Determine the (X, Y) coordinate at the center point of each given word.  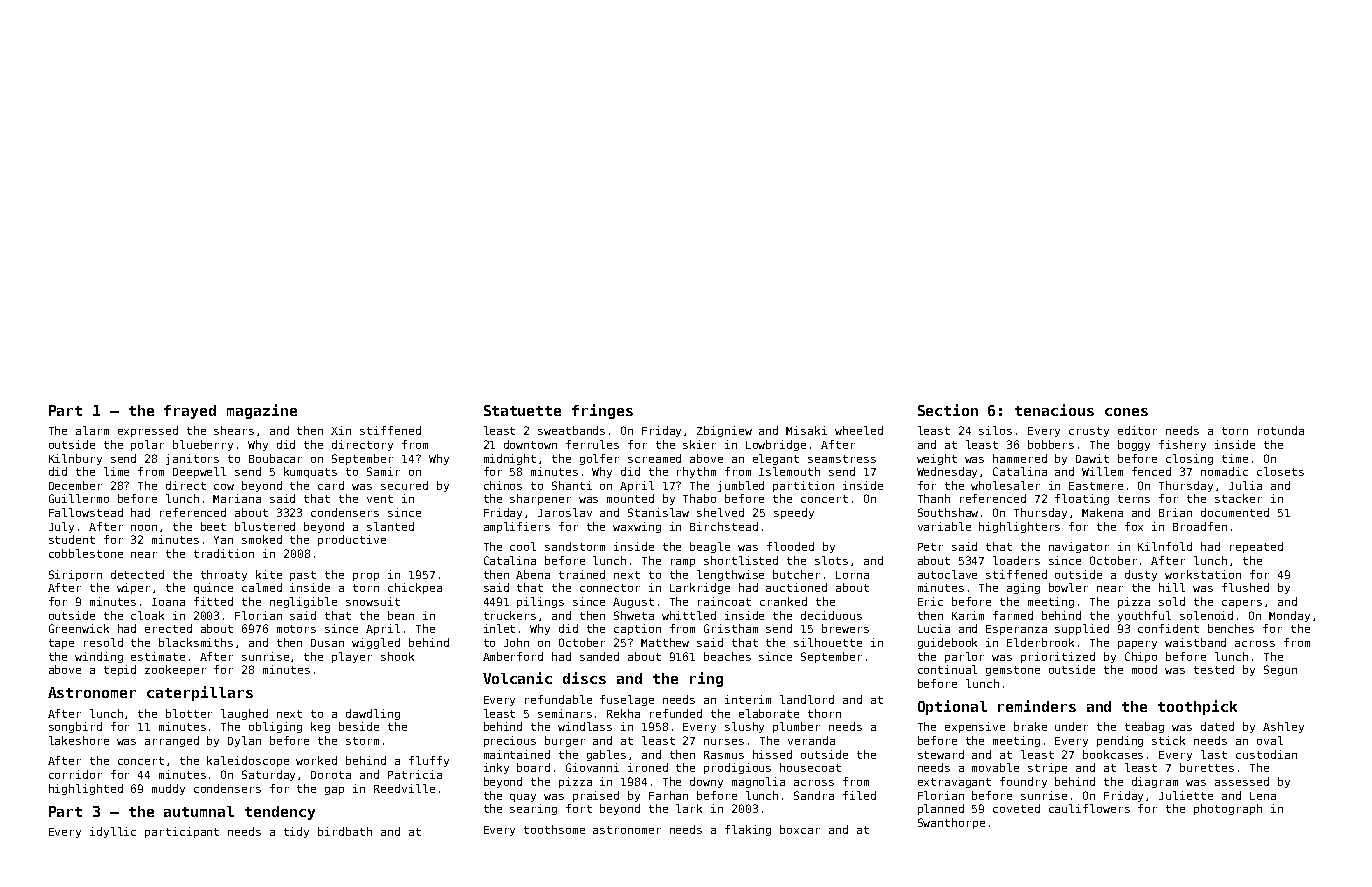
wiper (133, 588)
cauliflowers (1089, 808)
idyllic (113, 832)
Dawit (1092, 458)
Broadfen (1200, 526)
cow (224, 487)
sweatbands (571, 430)
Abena (533, 574)
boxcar (800, 829)
